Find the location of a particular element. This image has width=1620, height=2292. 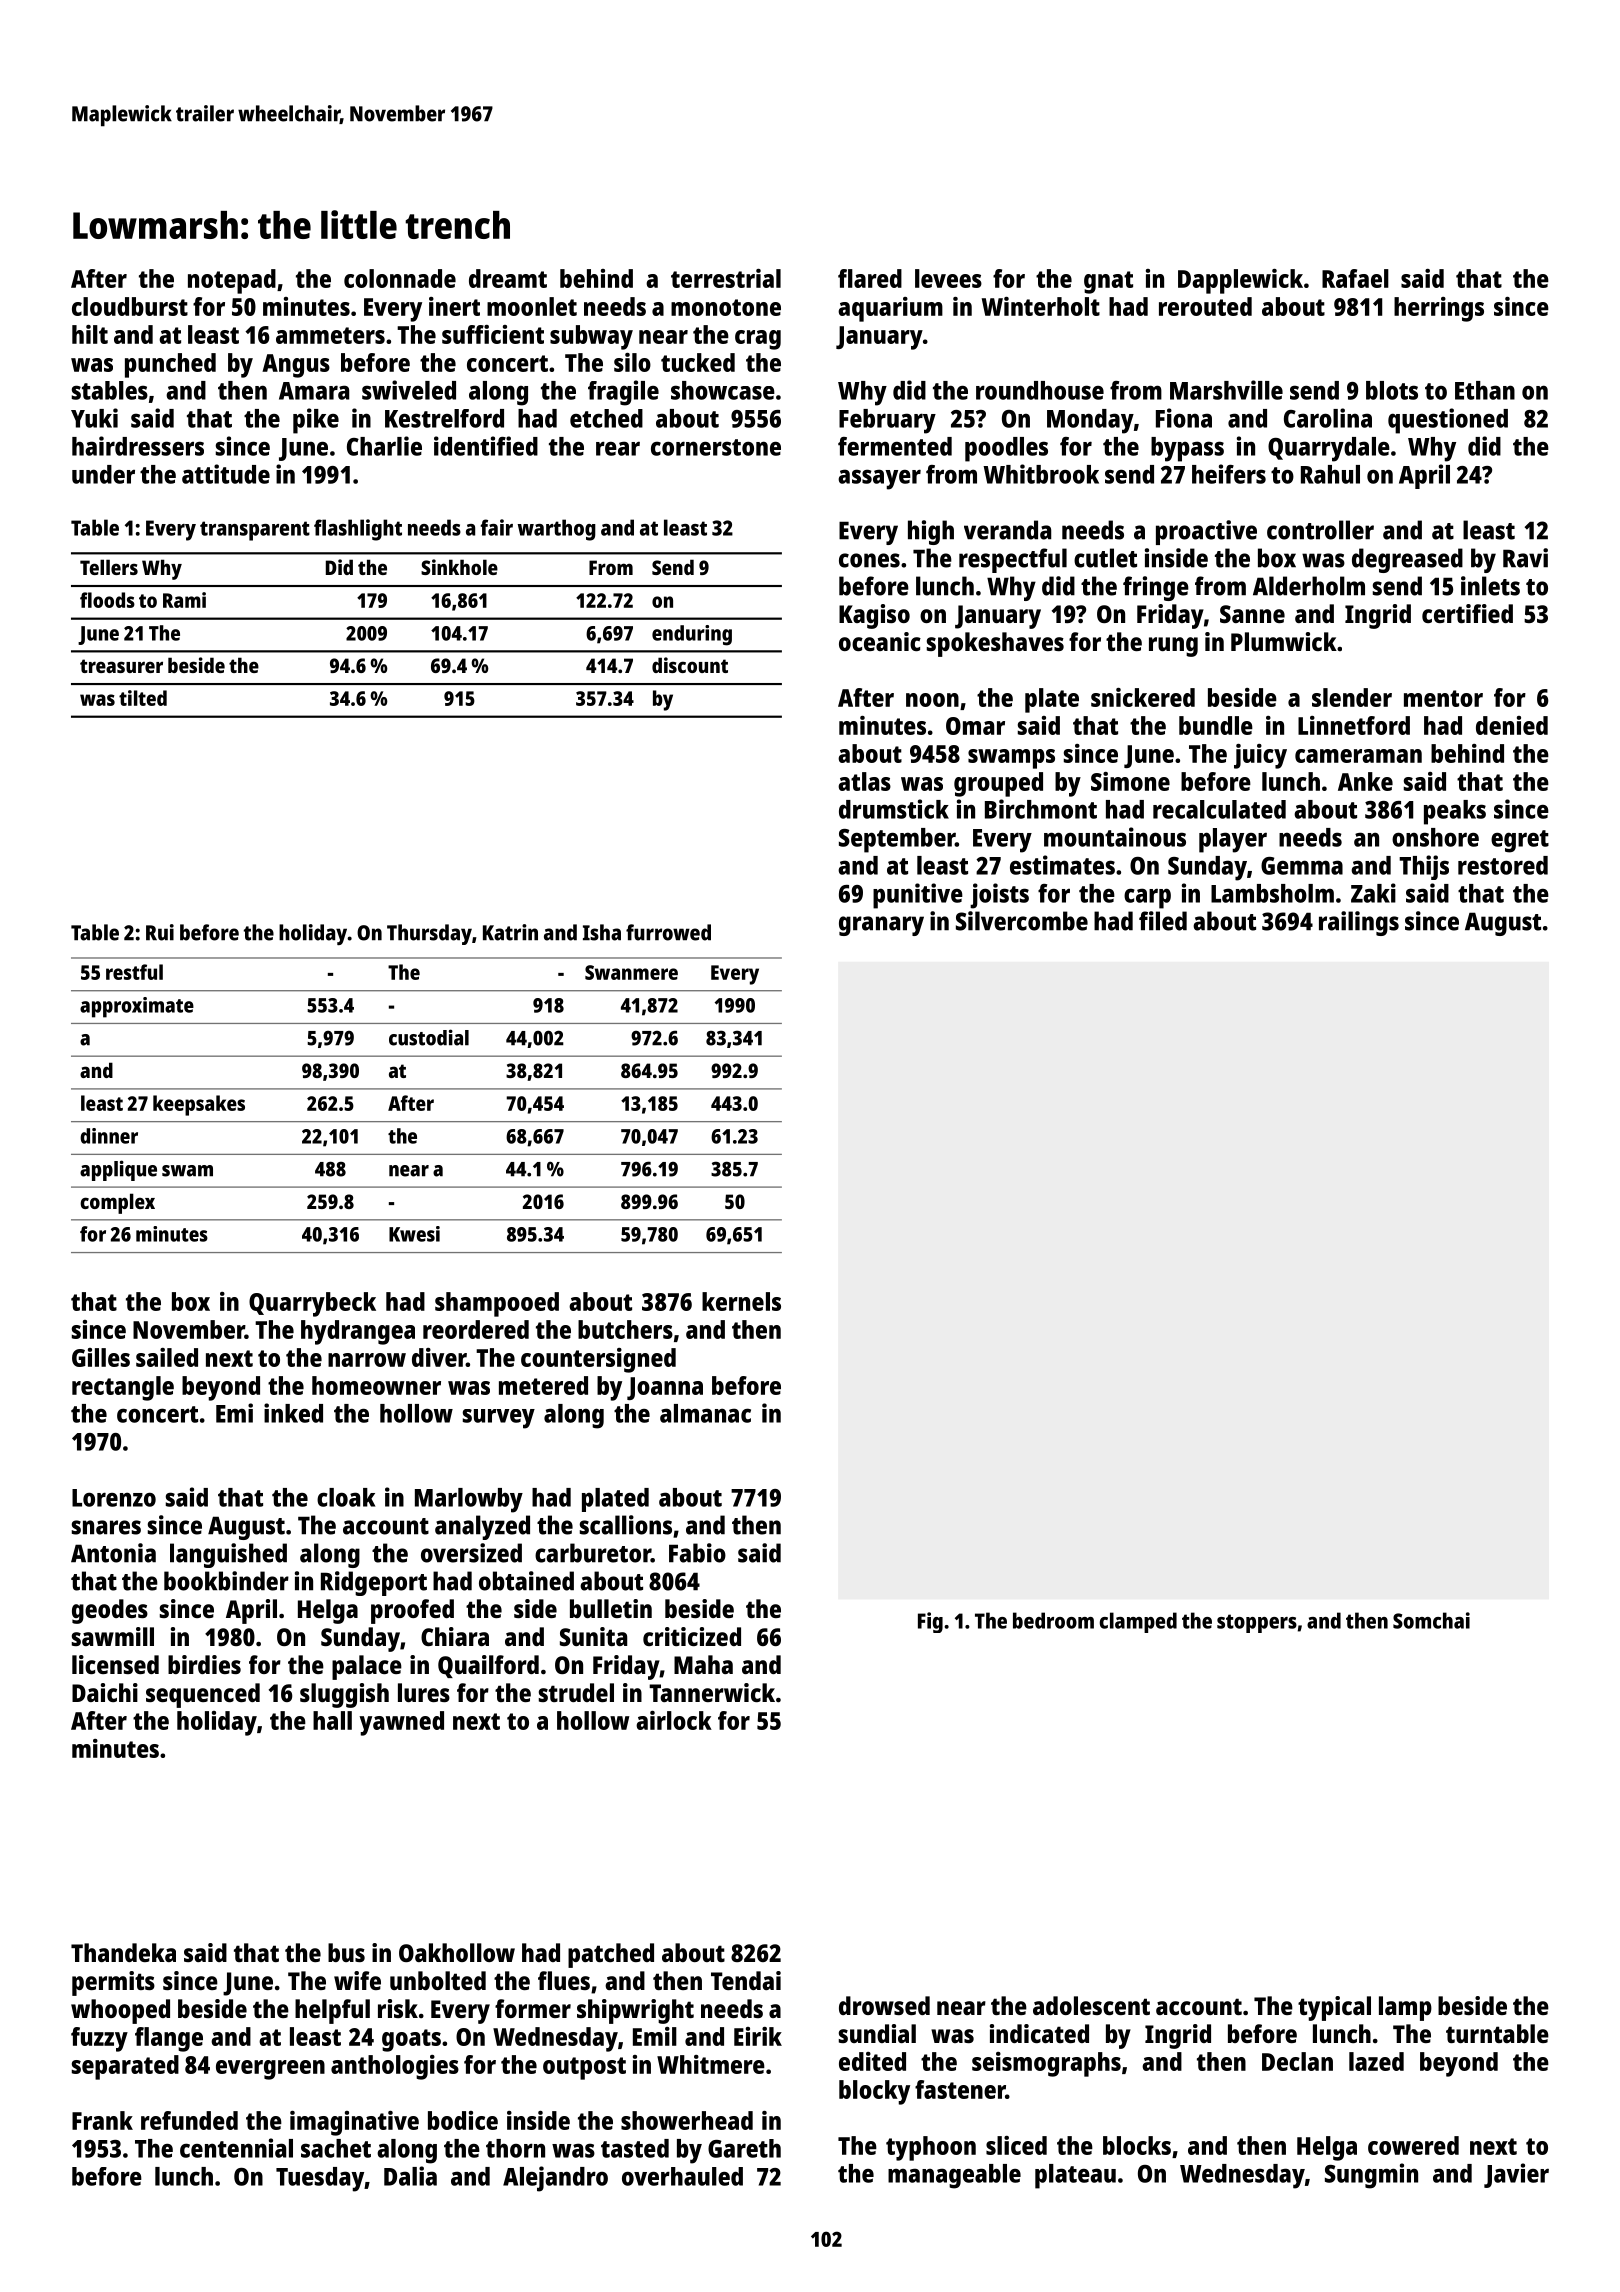

Gilles is located at coordinates (101, 1357).
